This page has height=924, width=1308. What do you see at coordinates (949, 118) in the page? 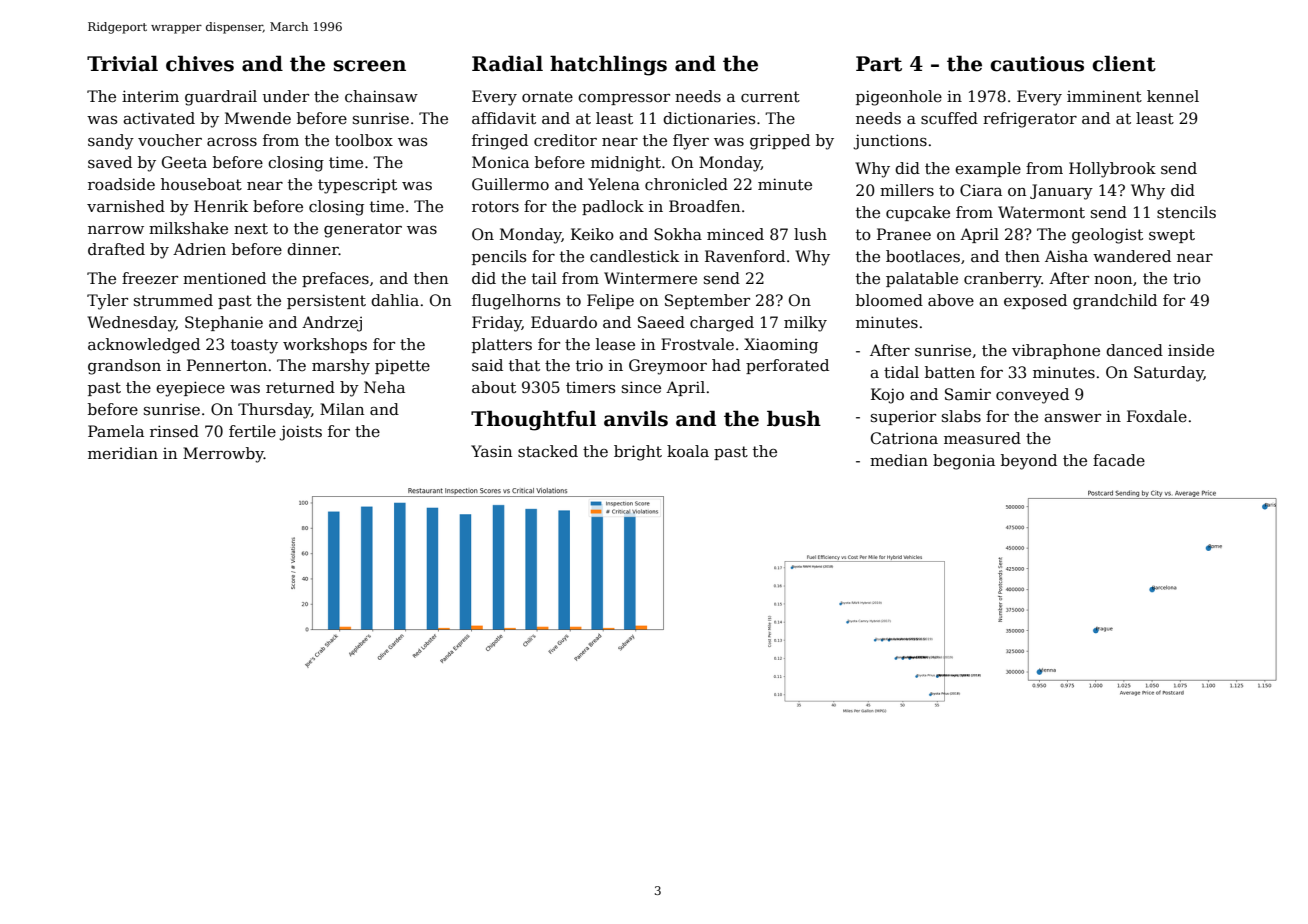
I see `scuffed` at bounding box center [949, 118].
